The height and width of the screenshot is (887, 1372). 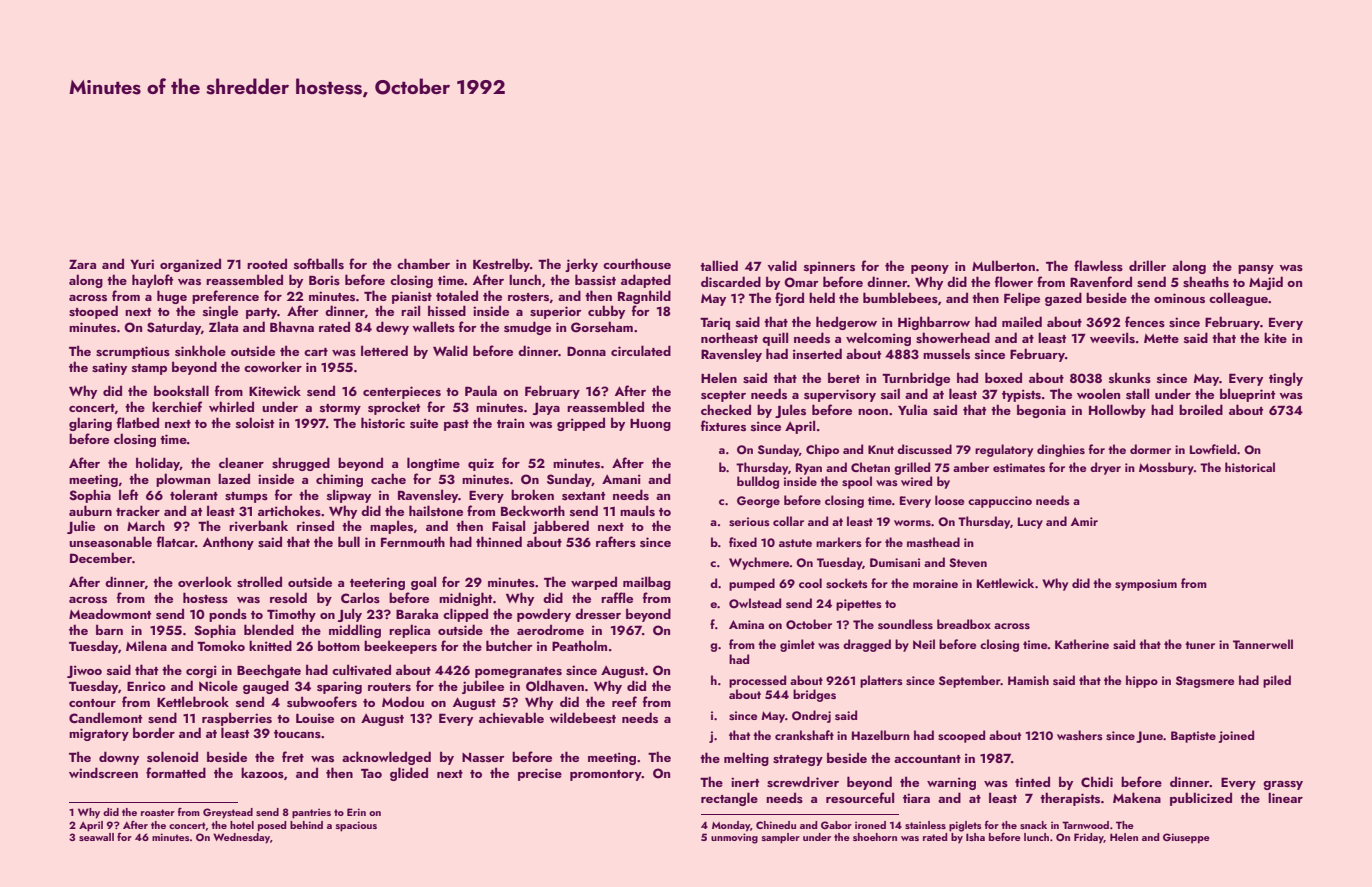 What do you see at coordinates (267, 263) in the screenshot?
I see `rooted` at bounding box center [267, 263].
